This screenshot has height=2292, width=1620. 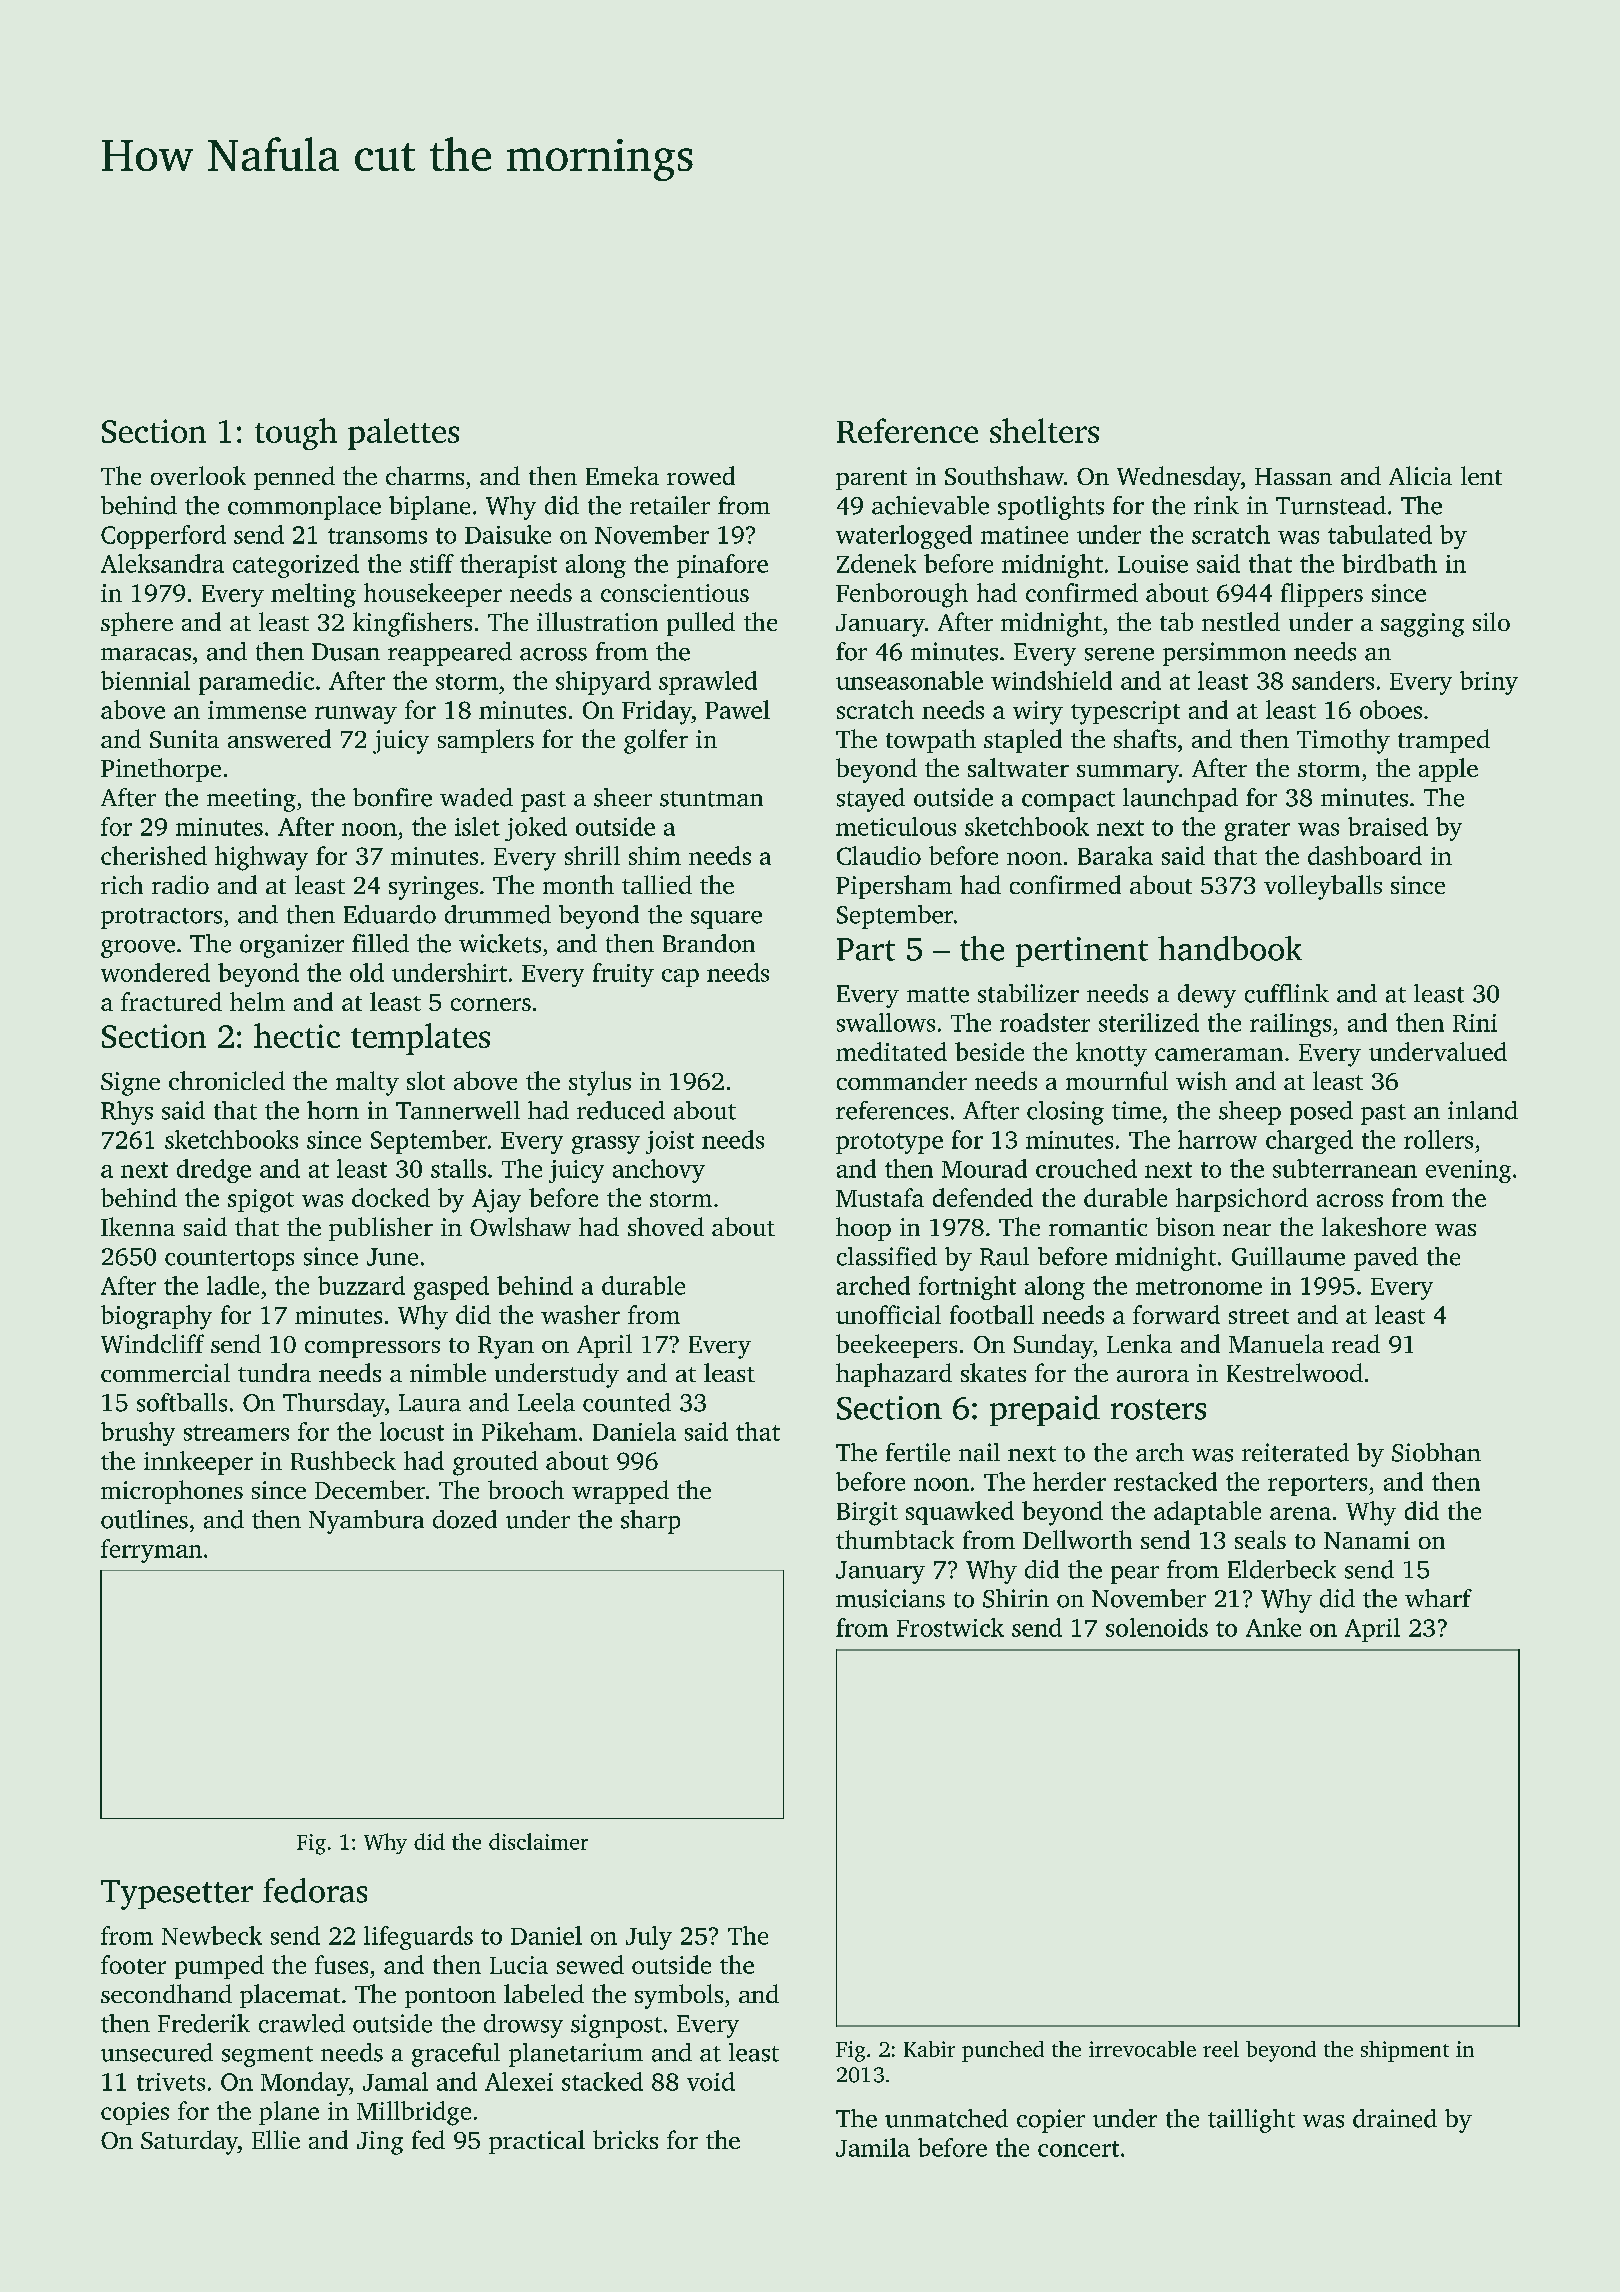 I want to click on square, so click(x=726, y=920).
